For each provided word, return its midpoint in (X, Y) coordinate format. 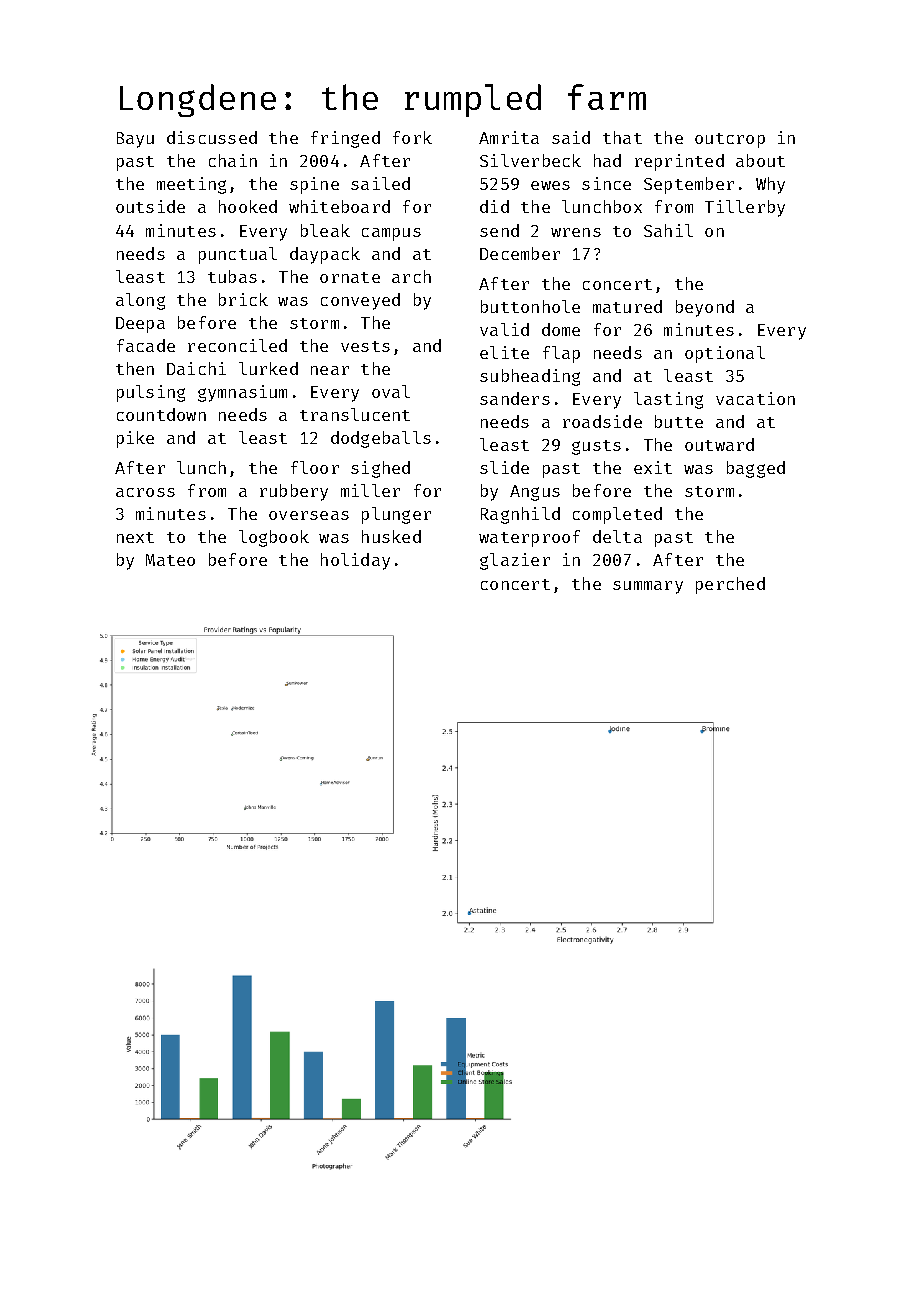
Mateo (170, 560)
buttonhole (530, 306)
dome (561, 329)
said (571, 137)
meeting (191, 185)
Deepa (140, 325)
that (622, 137)
